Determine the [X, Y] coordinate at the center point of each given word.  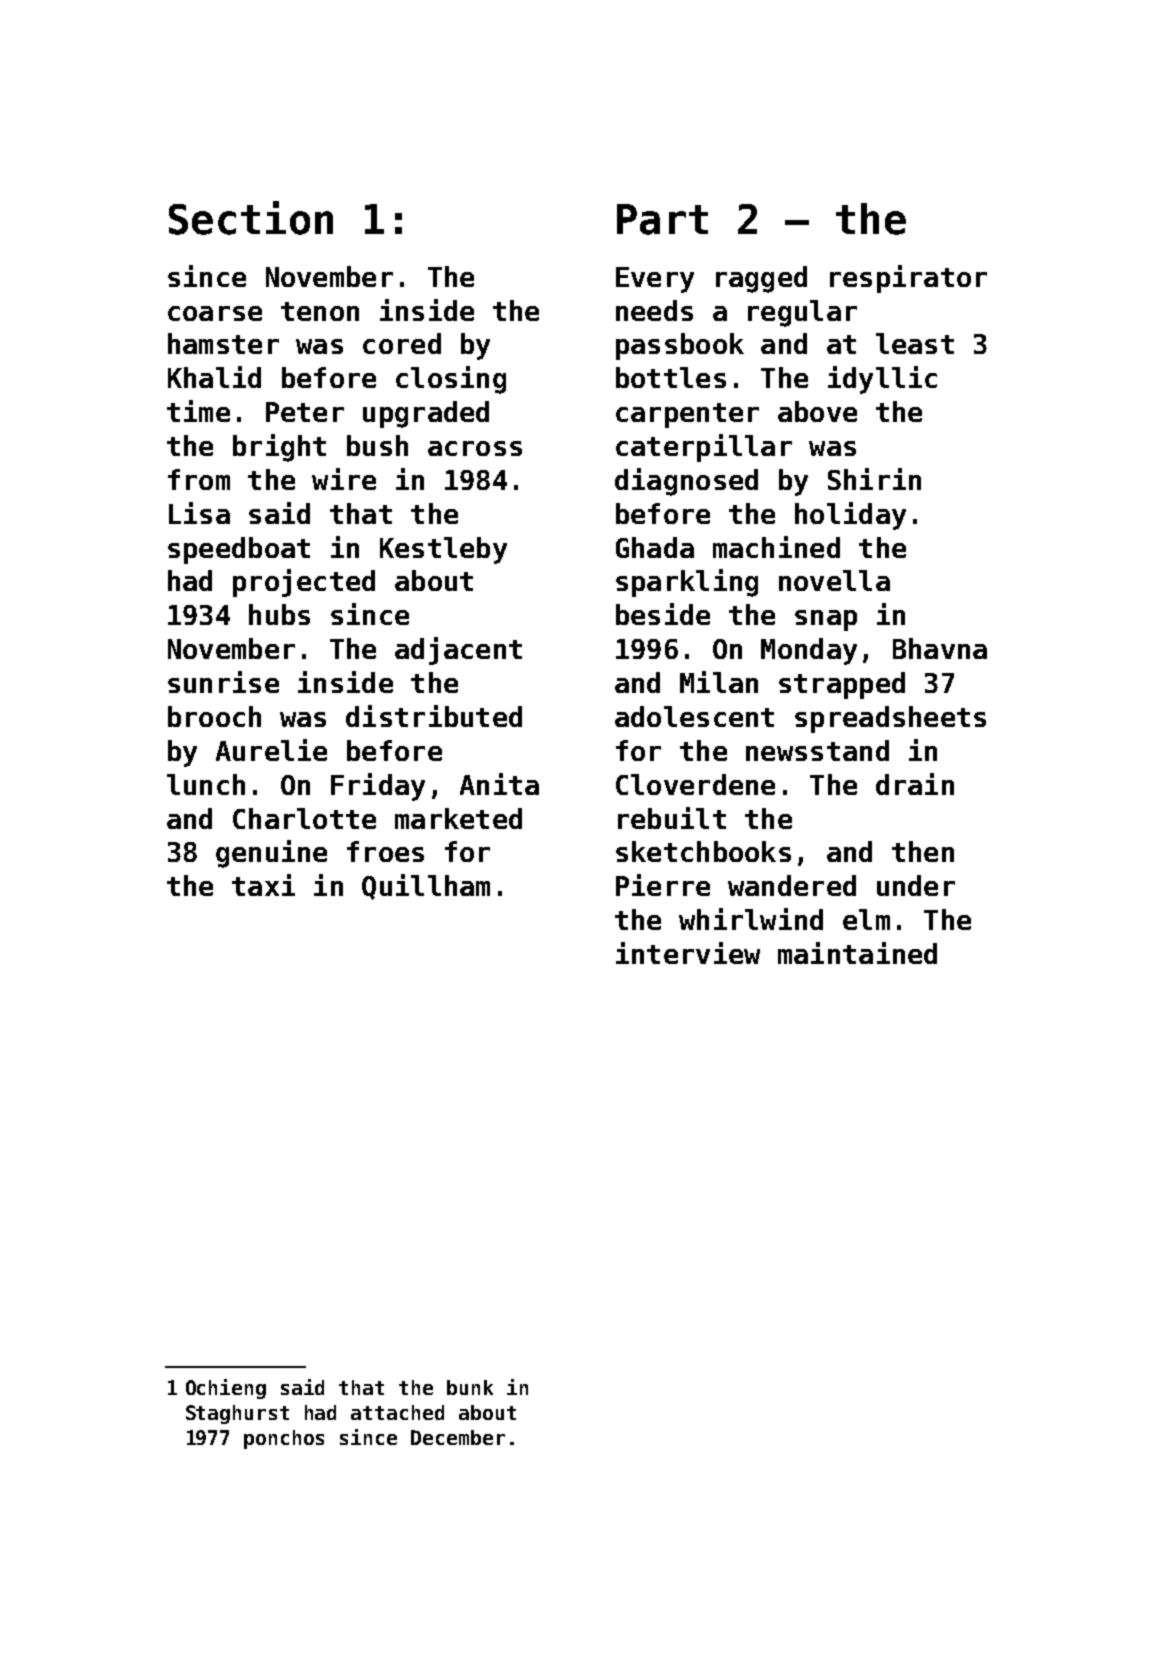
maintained [857, 953]
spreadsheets [890, 719]
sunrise [223, 682]
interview [688, 953]
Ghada [655, 547]
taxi [263, 885]
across [475, 448]
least [915, 343]
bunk [470, 1387]
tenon [320, 311]
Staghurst [237, 1414]
